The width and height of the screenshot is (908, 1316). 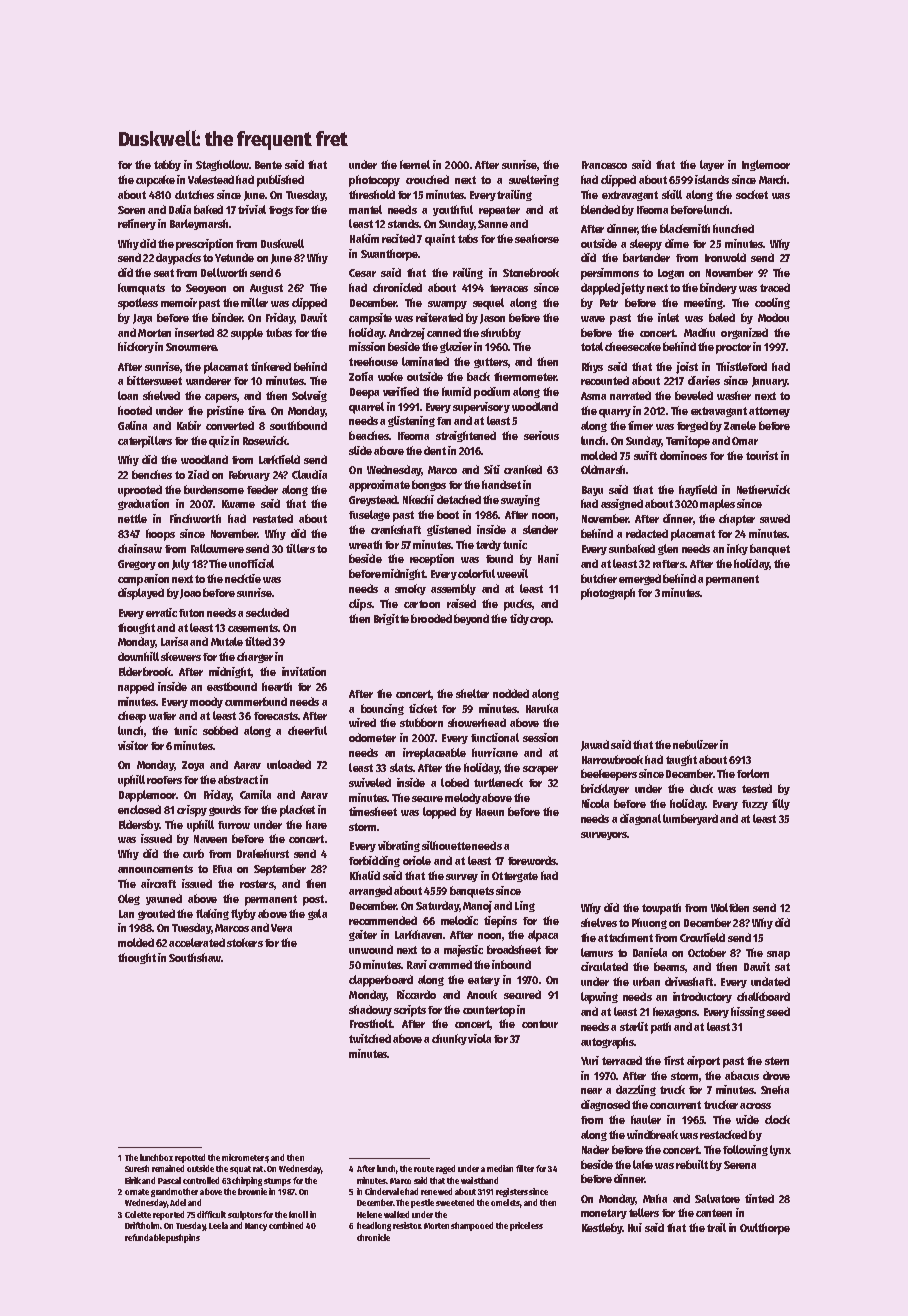 What do you see at coordinates (762, 455) in the screenshot?
I see `tourist` at bounding box center [762, 455].
